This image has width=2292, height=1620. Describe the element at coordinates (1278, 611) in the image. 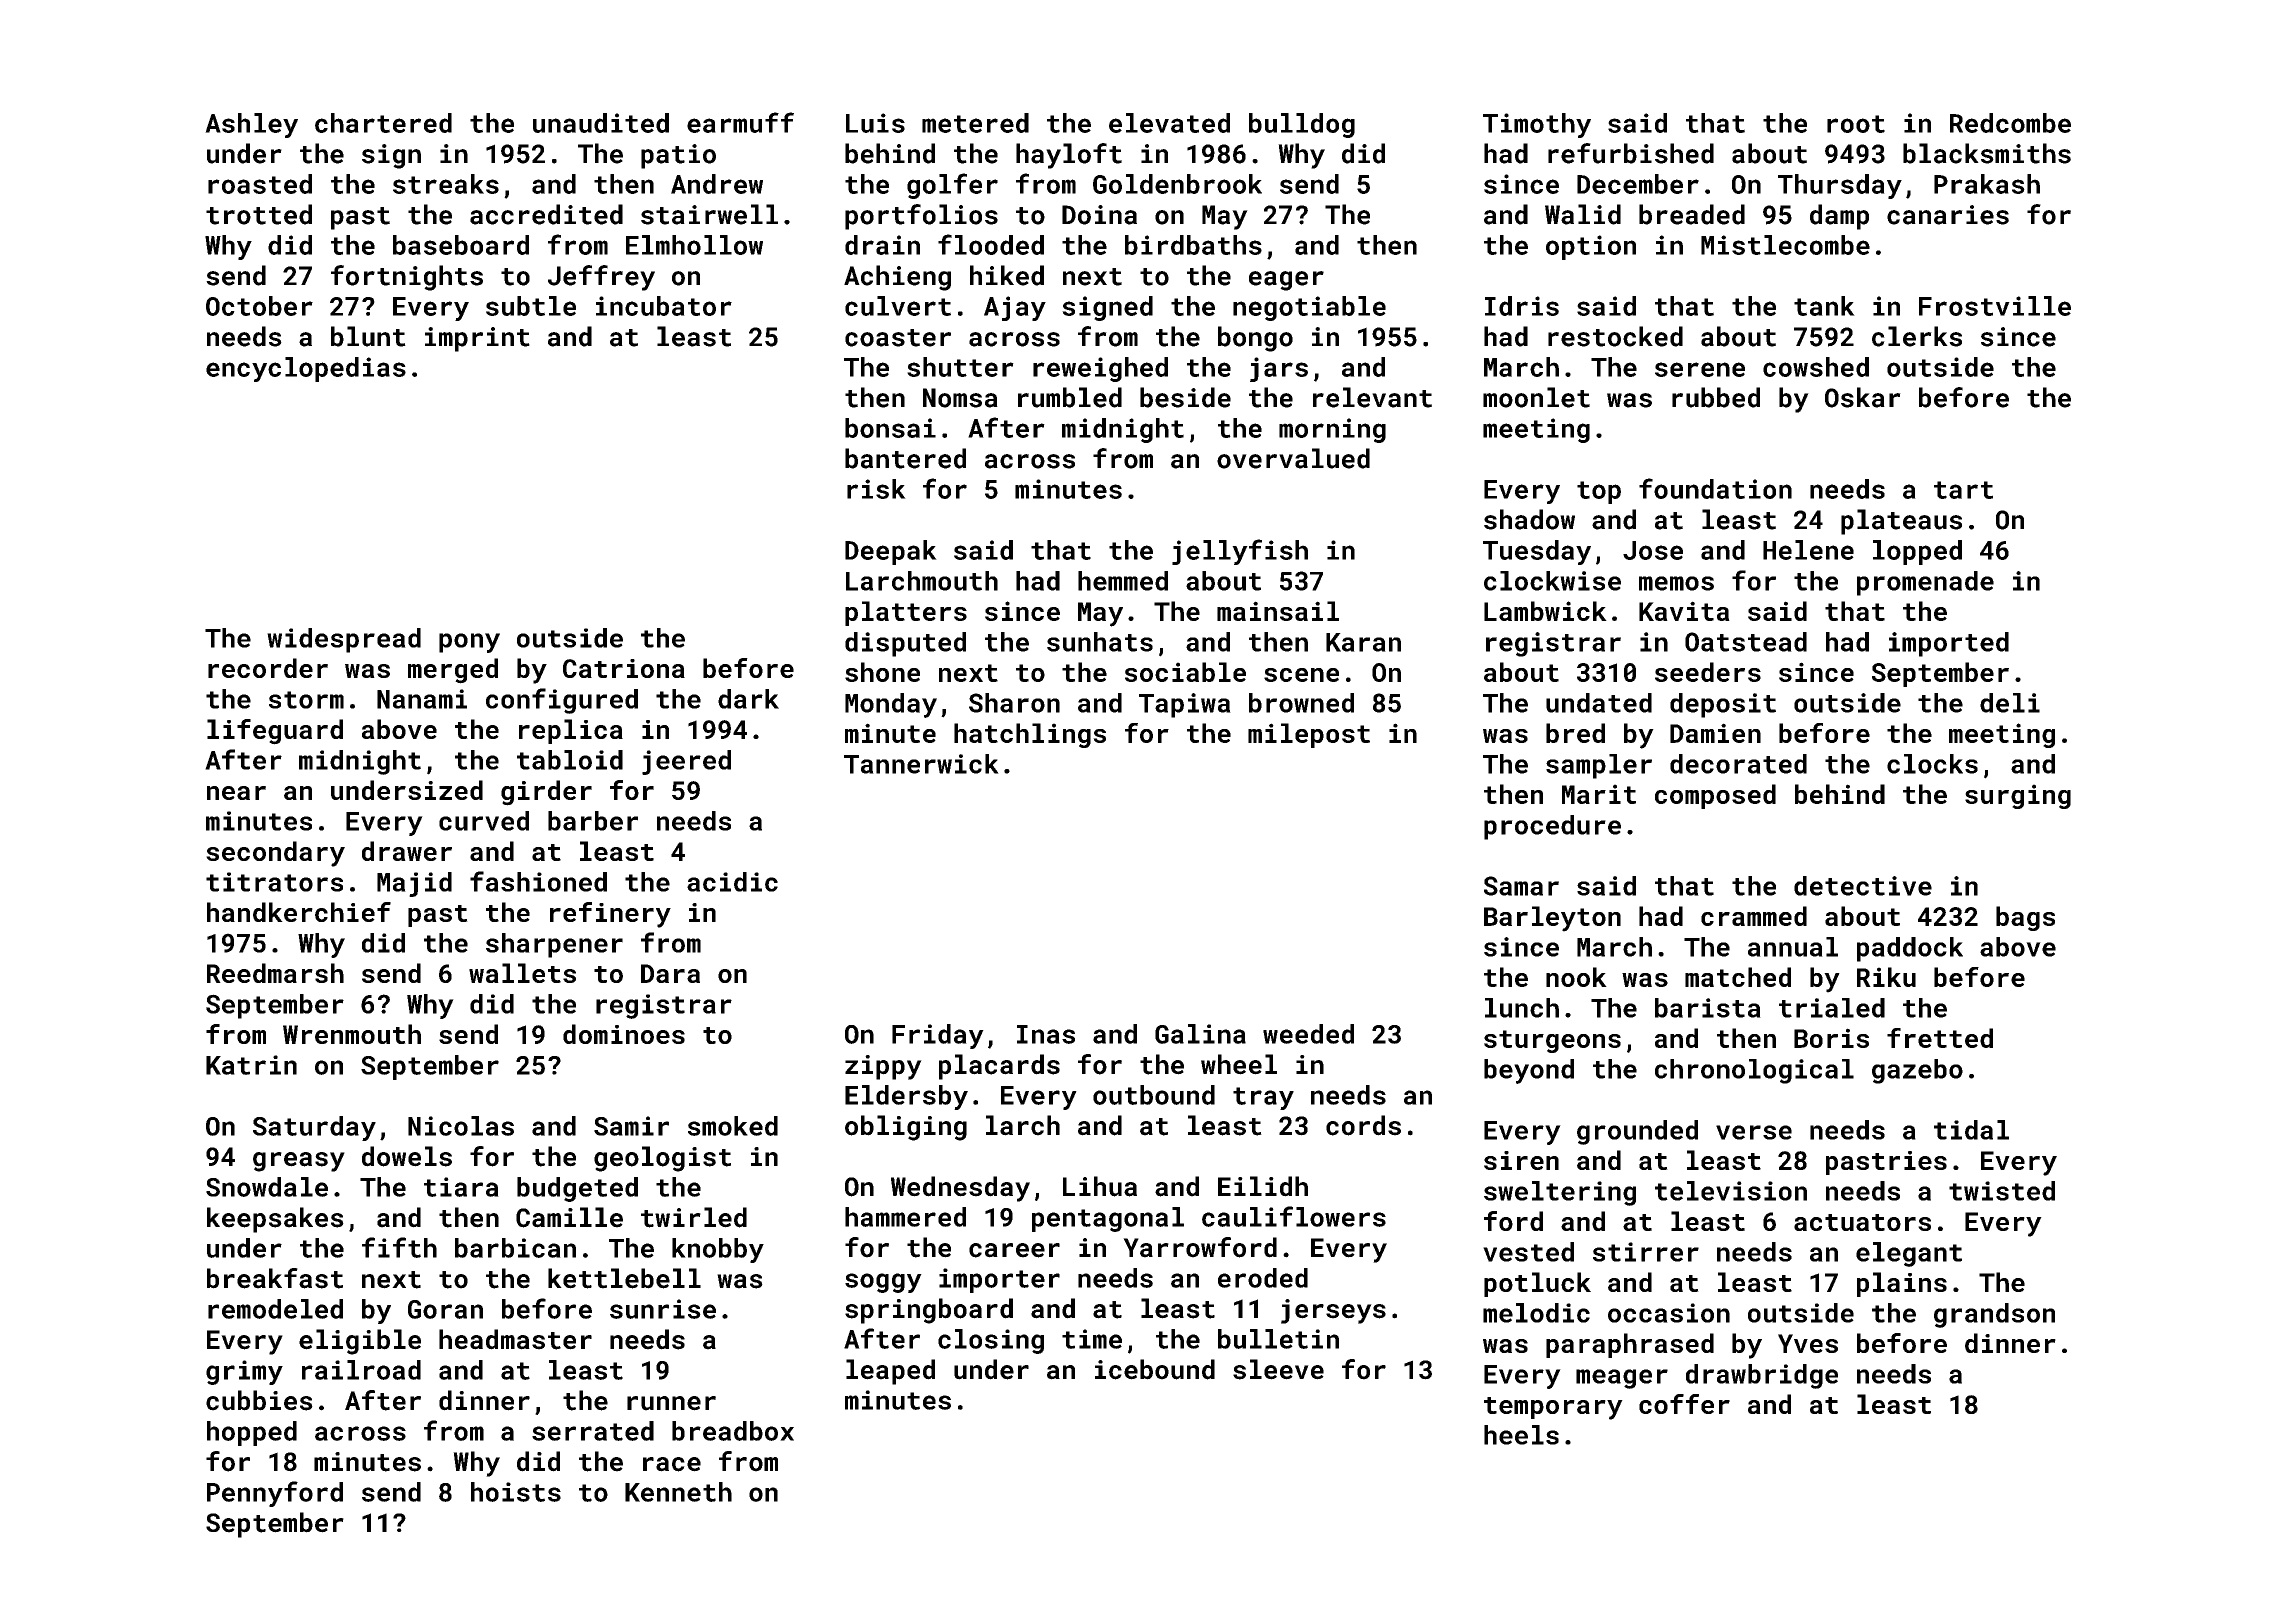

I see `mainsail` at that location.
